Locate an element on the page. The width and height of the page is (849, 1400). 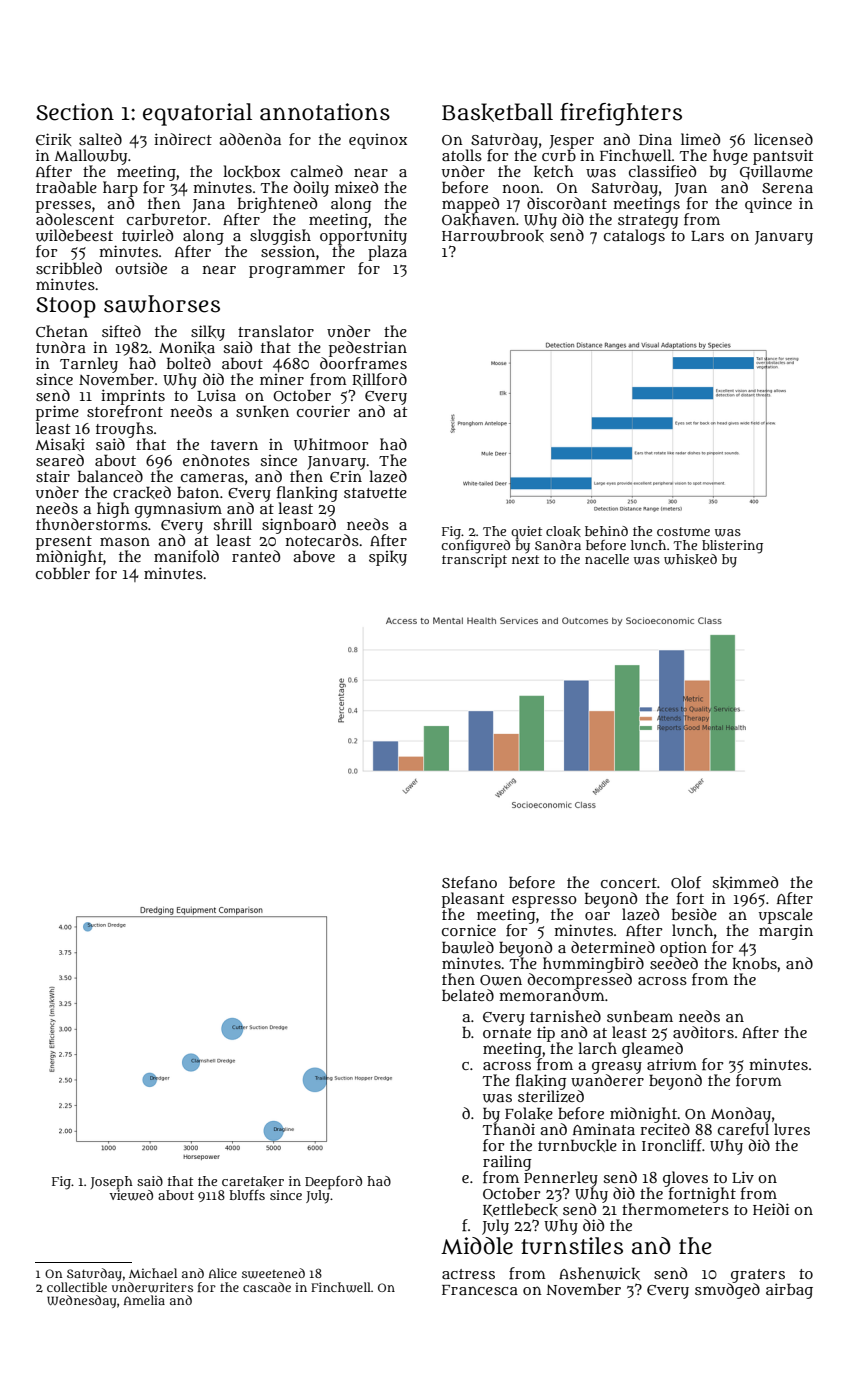
concert is located at coordinates (629, 883).
